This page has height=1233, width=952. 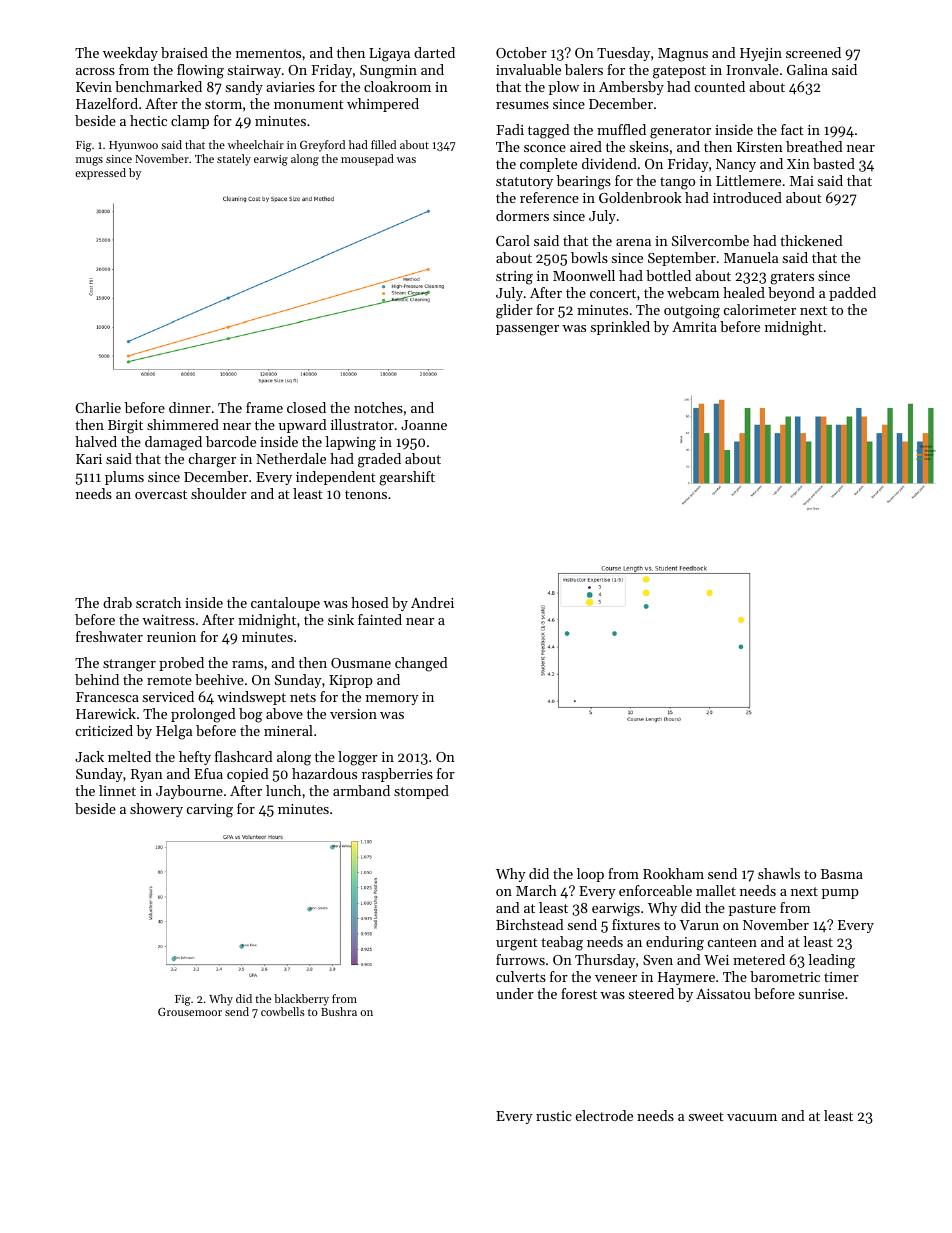 I want to click on stomped, so click(x=421, y=792).
